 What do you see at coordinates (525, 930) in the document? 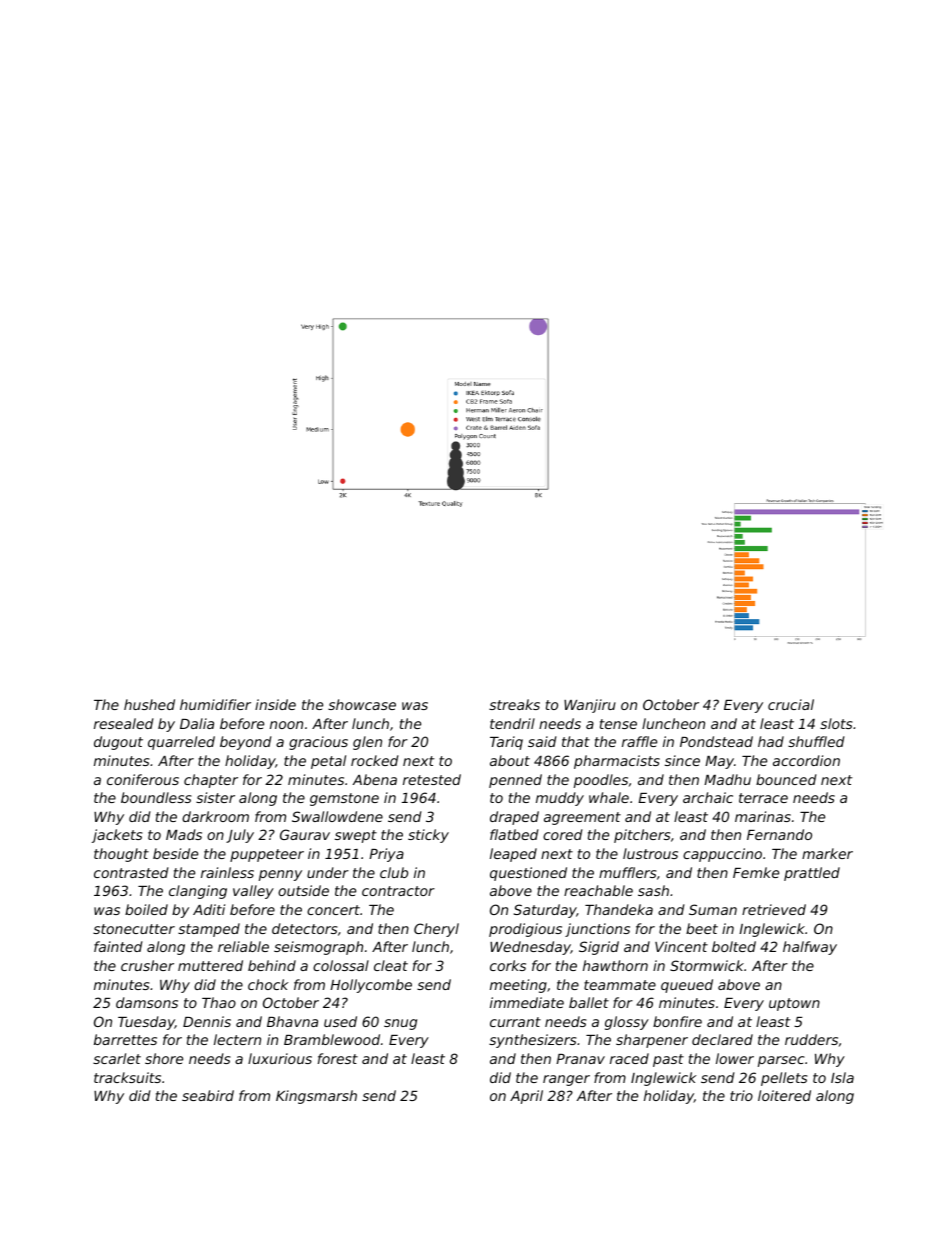
I see `prodigious` at bounding box center [525, 930].
